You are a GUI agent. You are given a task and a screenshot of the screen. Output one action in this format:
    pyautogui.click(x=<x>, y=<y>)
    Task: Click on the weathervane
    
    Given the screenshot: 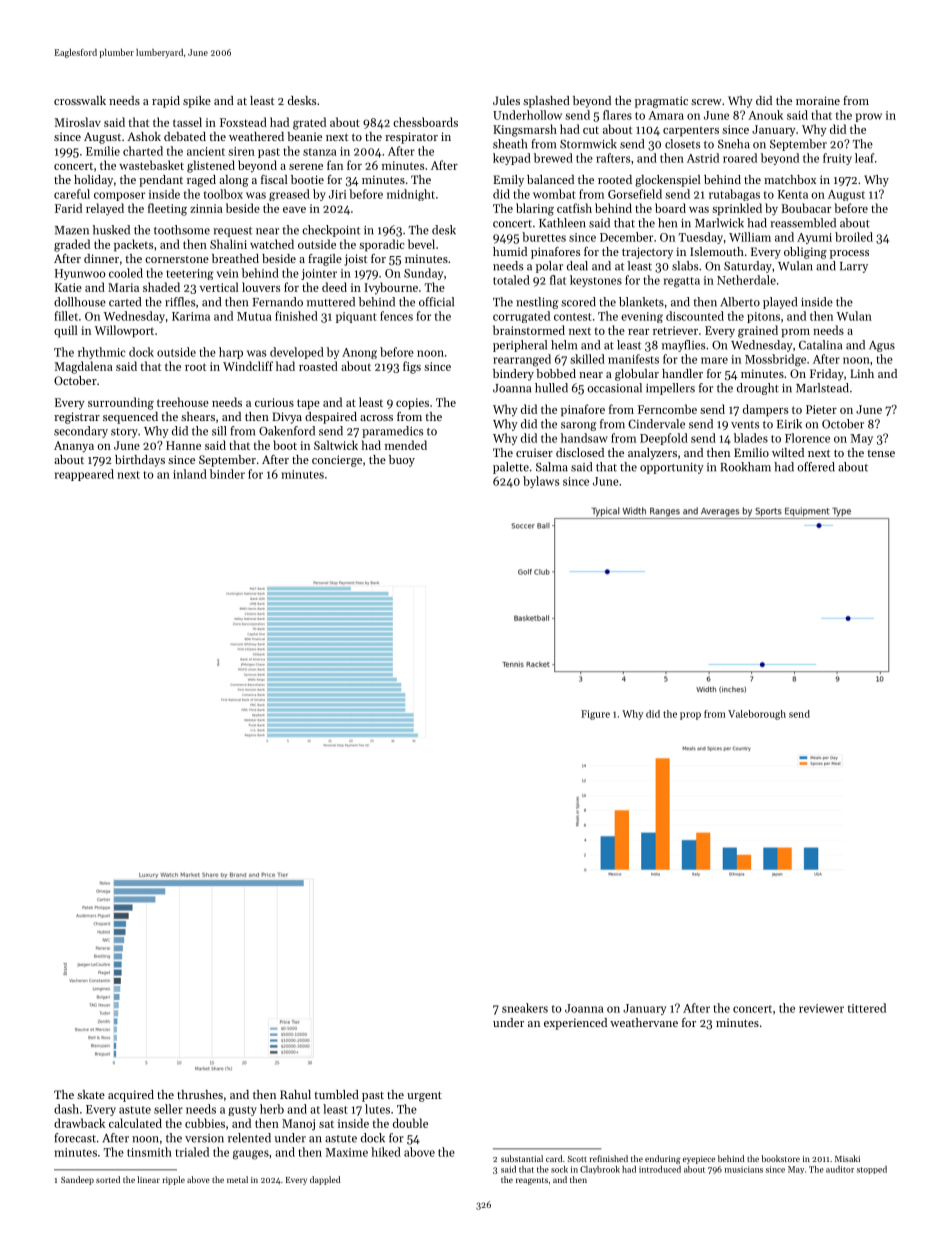 What is the action you would take?
    pyautogui.click(x=644, y=1022)
